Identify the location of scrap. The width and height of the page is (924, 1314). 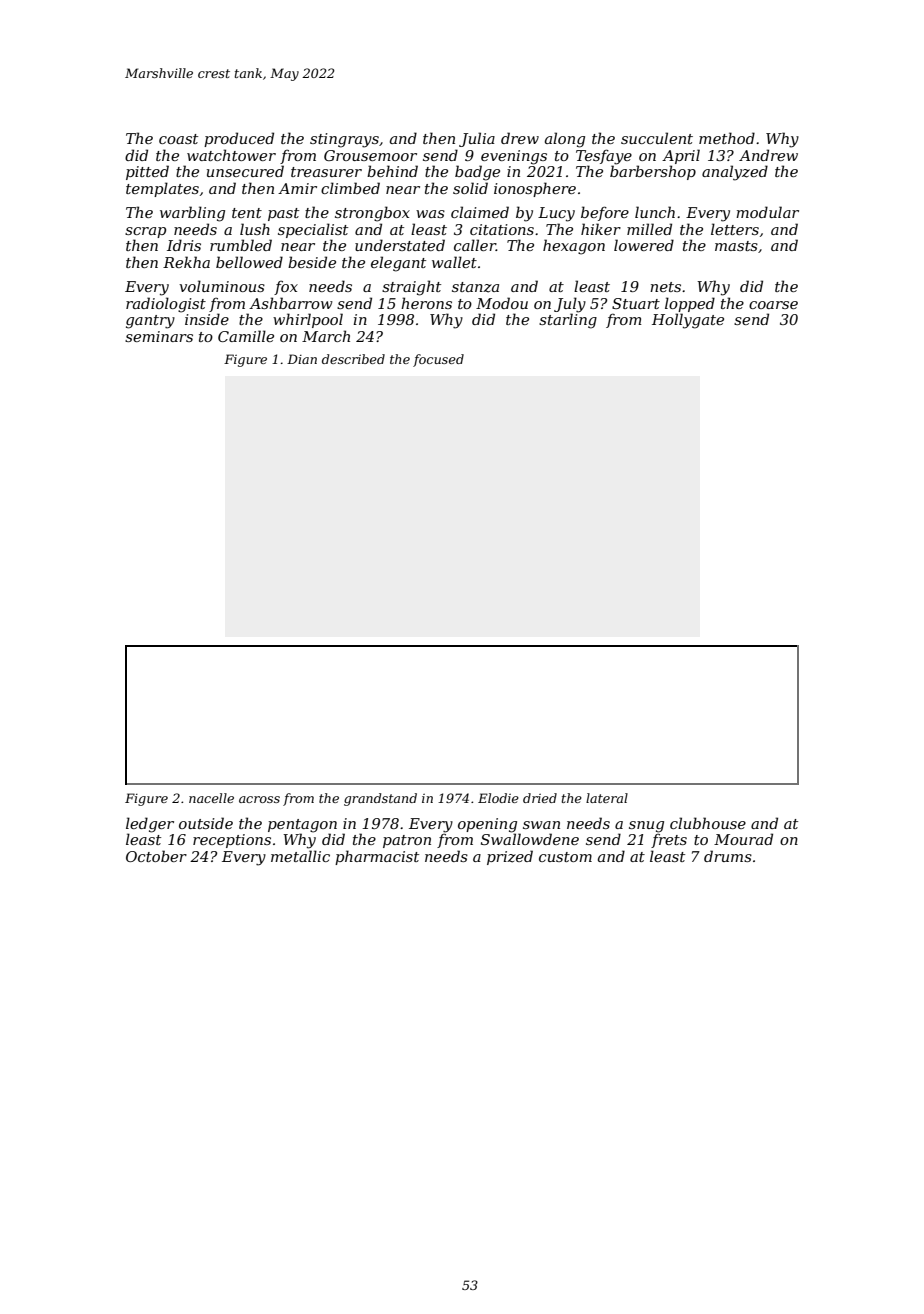
(145, 232).
